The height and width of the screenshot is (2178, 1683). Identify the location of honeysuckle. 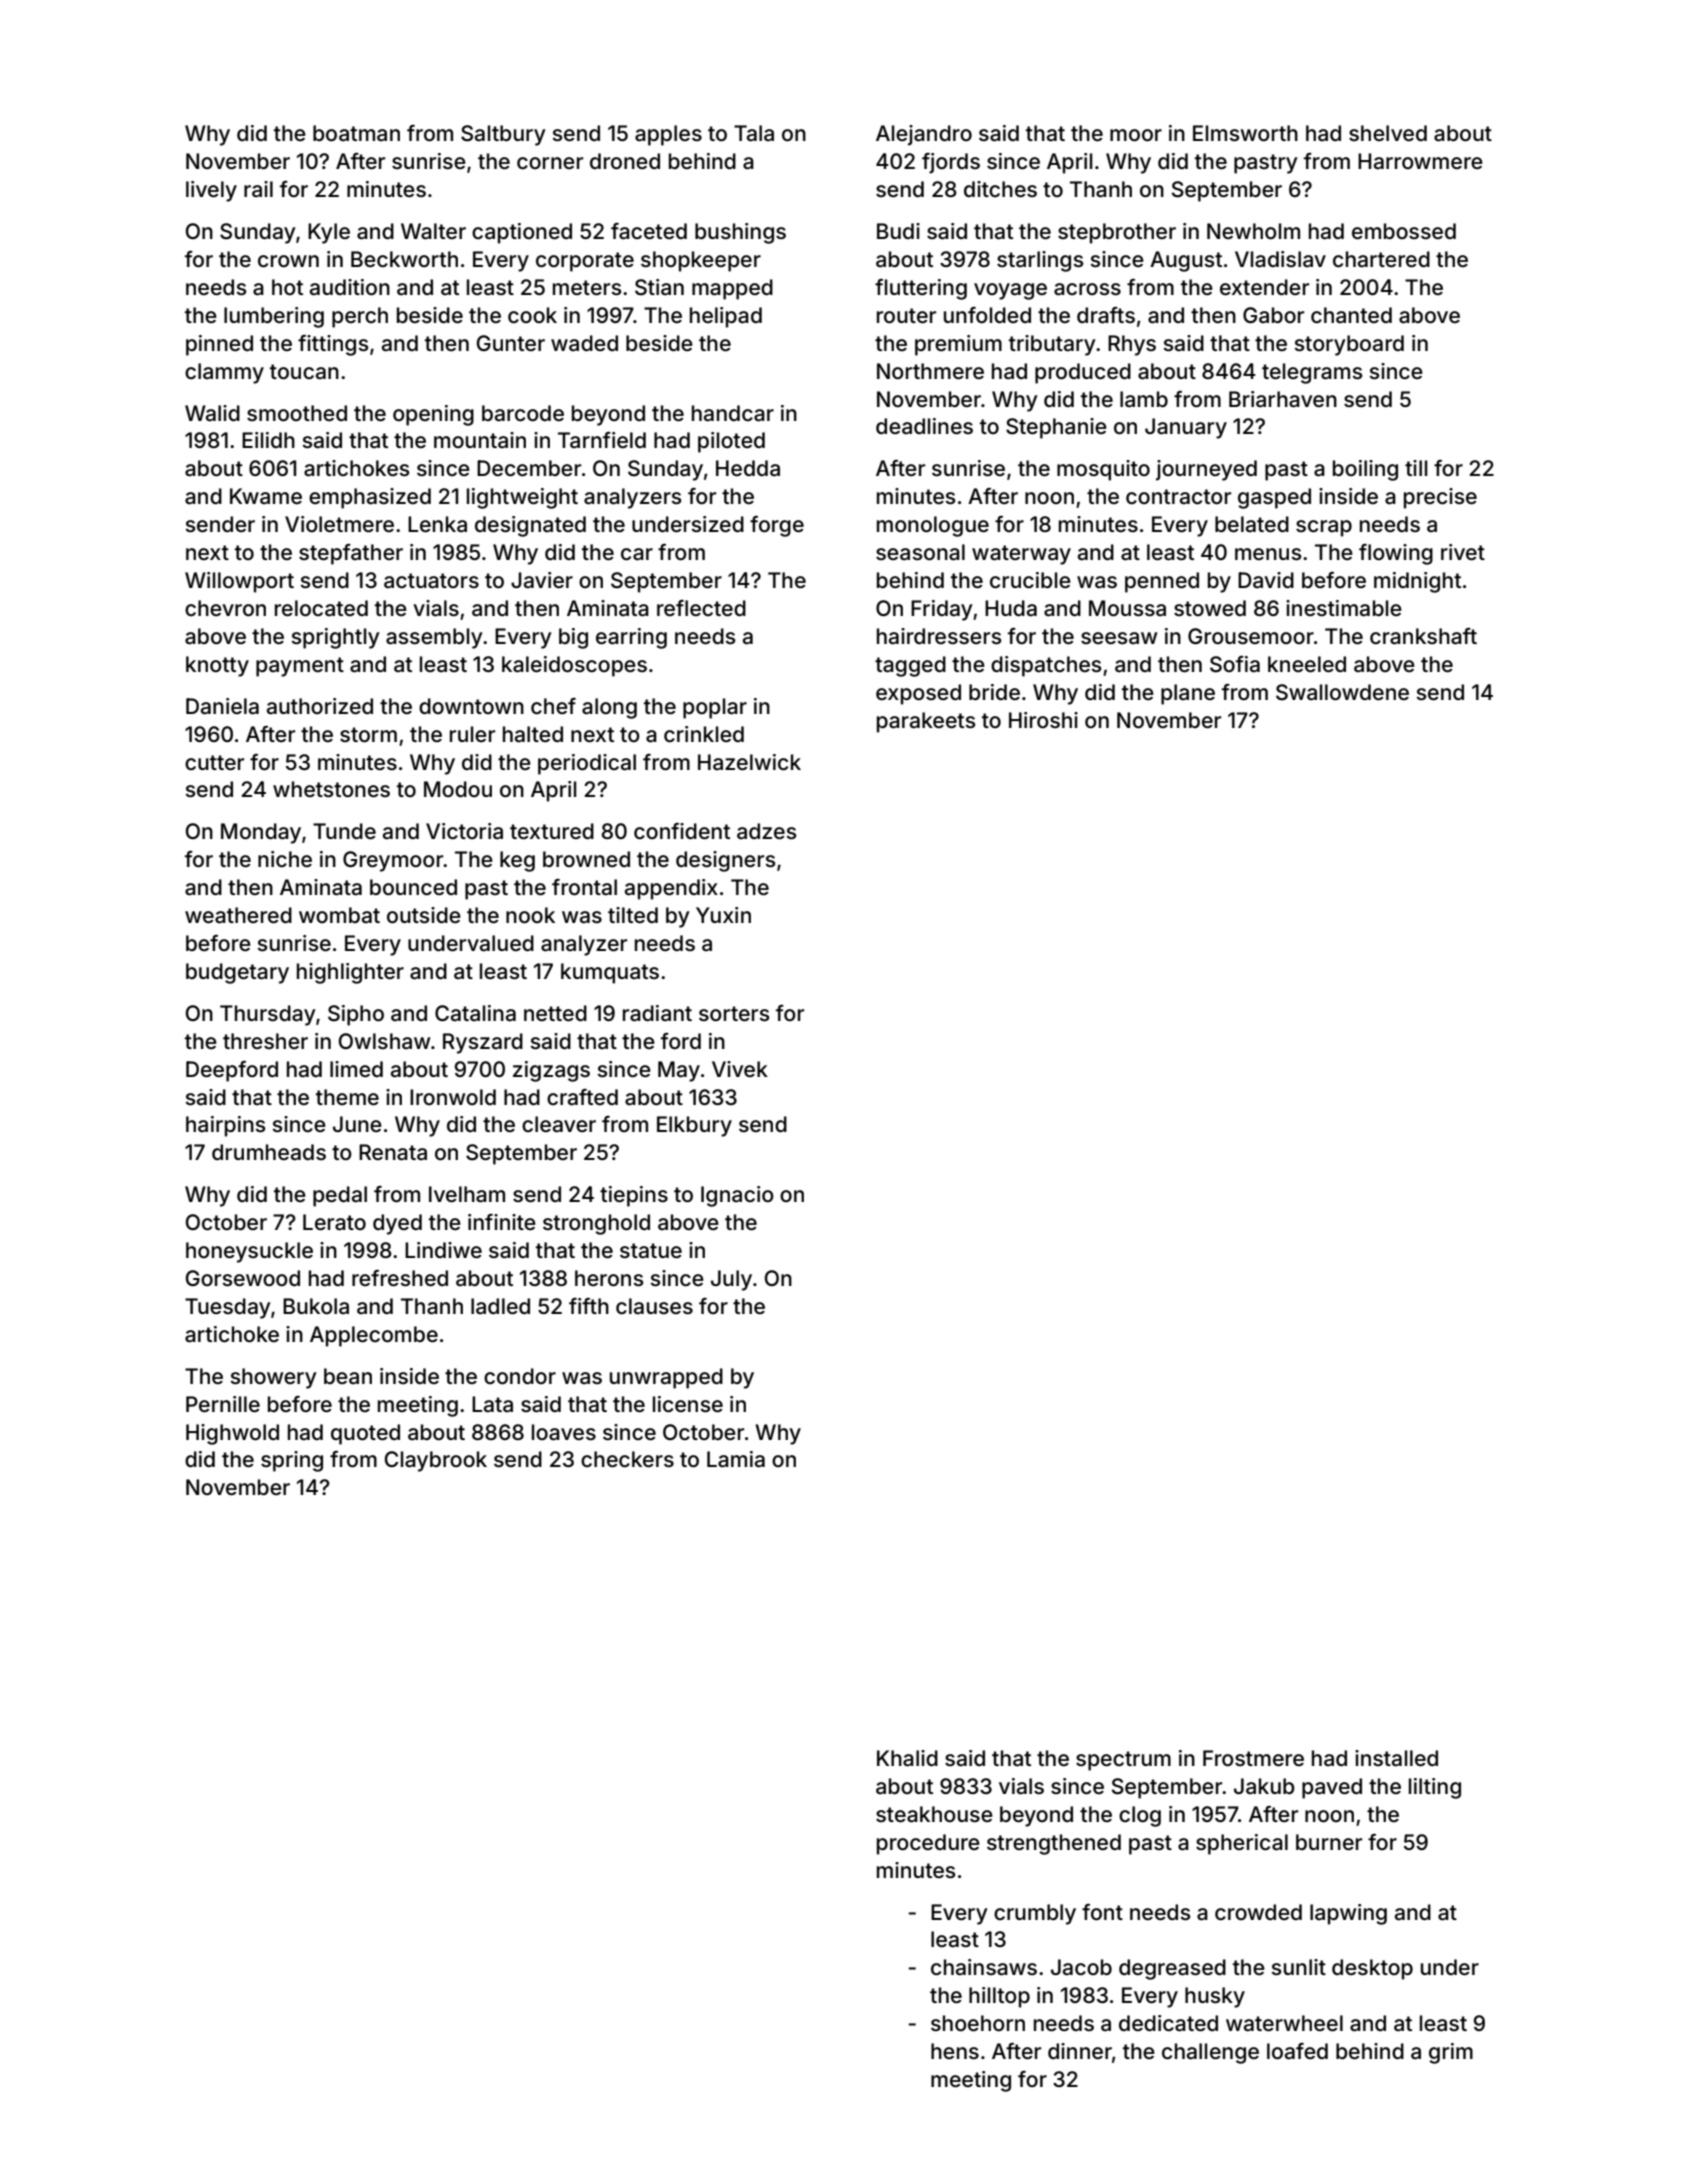
(249, 1252).
